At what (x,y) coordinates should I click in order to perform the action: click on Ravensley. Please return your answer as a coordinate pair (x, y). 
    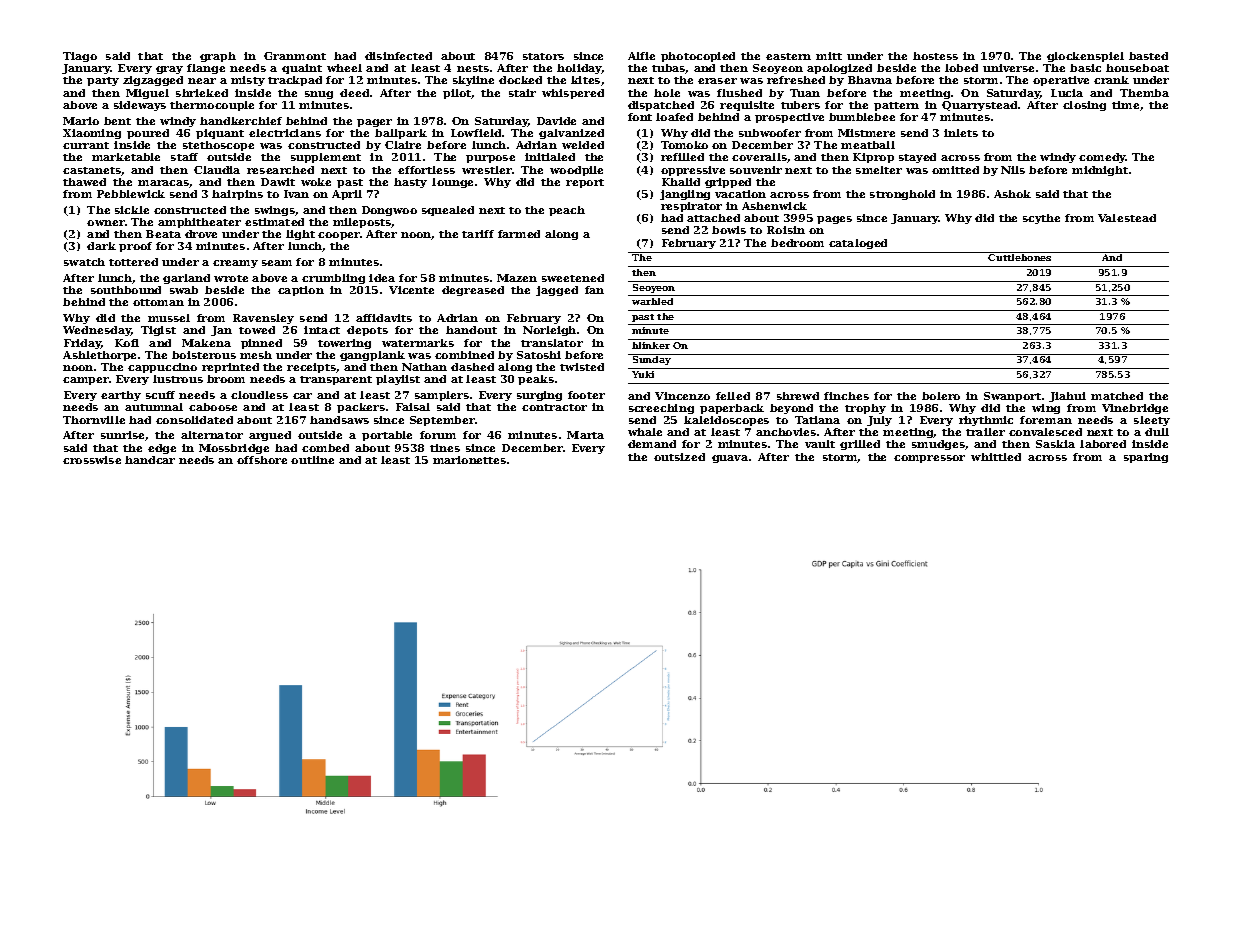
    Looking at the image, I should click on (263, 319).
